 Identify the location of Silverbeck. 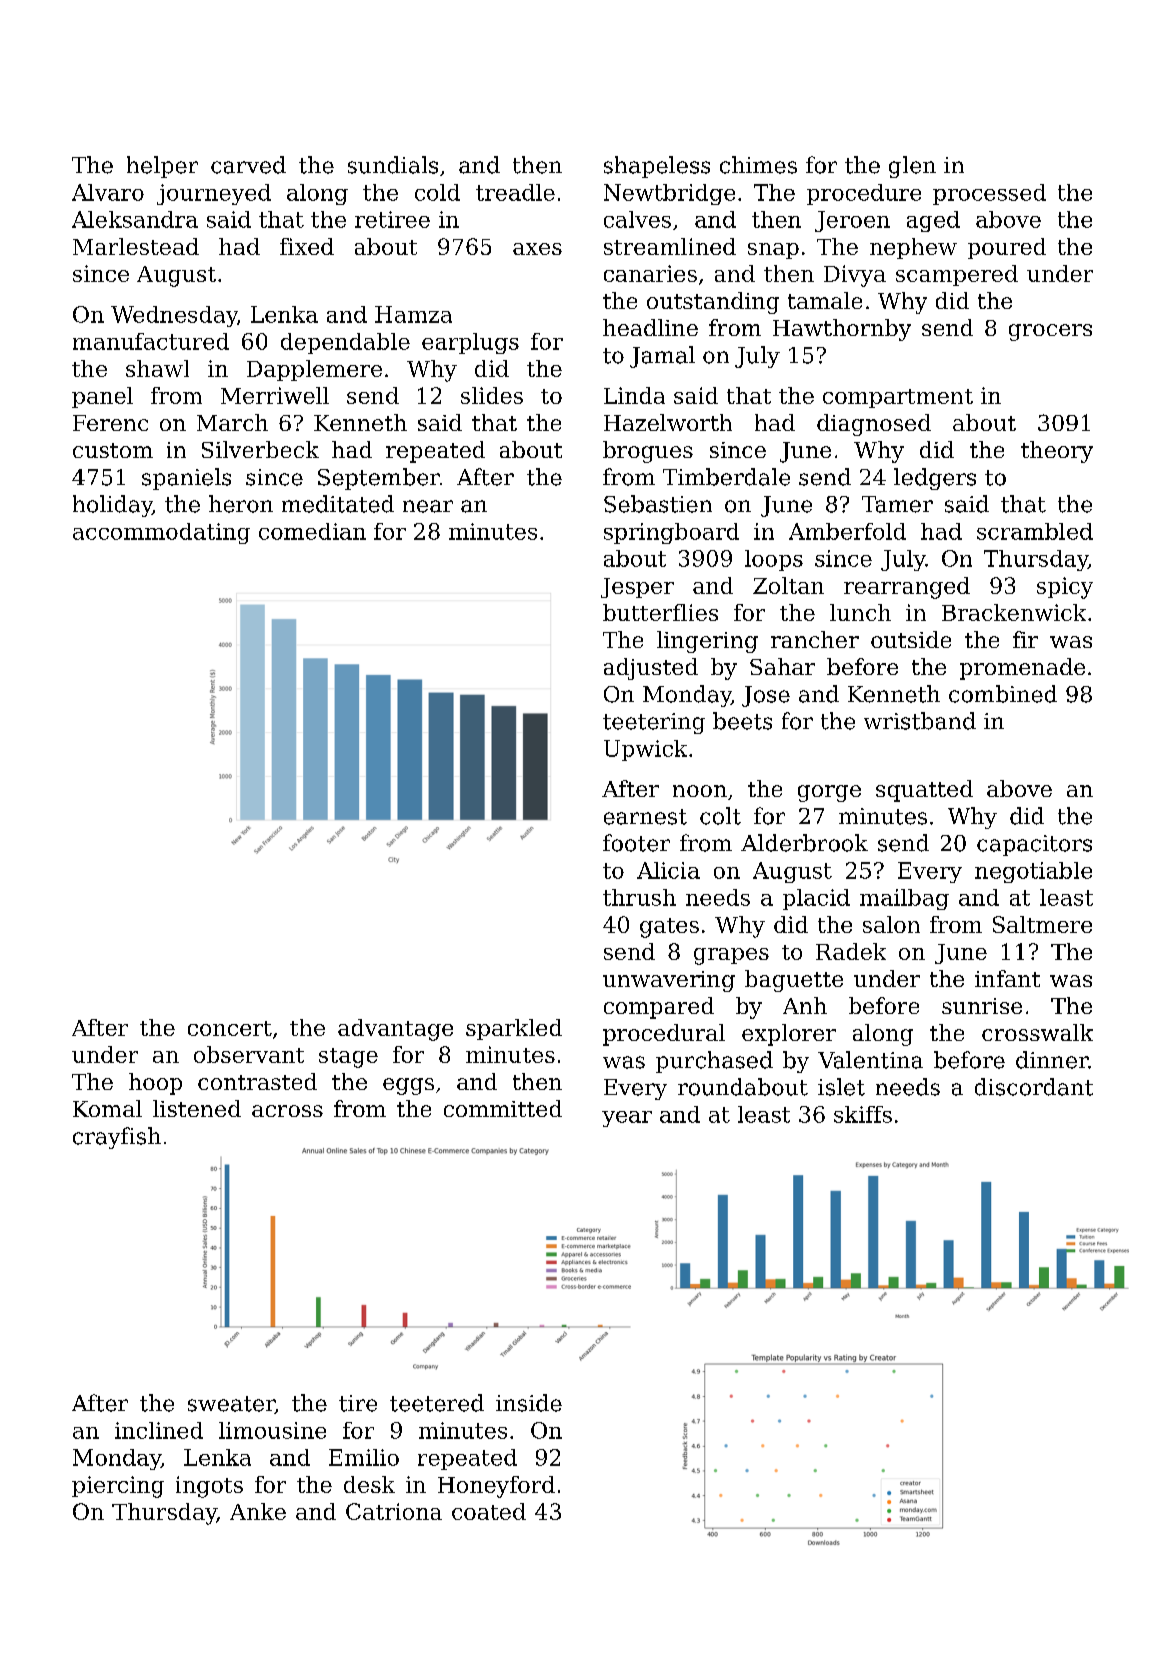
(260, 449).
